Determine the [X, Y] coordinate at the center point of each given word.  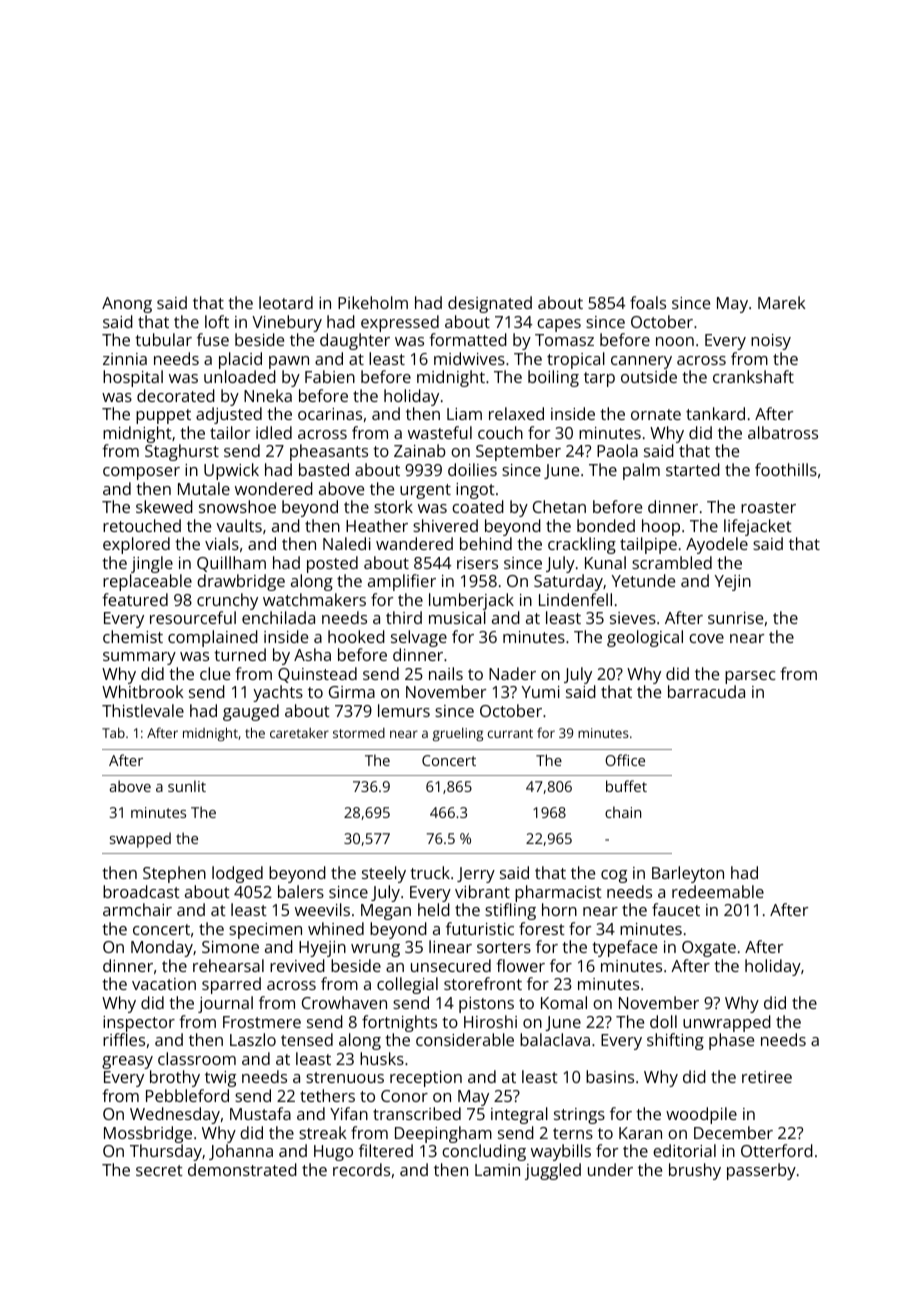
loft [217, 321]
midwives [469, 358]
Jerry [476, 875]
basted [324, 469]
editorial [684, 1150]
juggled [553, 1171]
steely [384, 874]
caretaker [299, 733]
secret [159, 1170]
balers [301, 891]
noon [675, 341]
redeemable [718, 891]
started [693, 469]
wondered [274, 488]
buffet [626, 786]
